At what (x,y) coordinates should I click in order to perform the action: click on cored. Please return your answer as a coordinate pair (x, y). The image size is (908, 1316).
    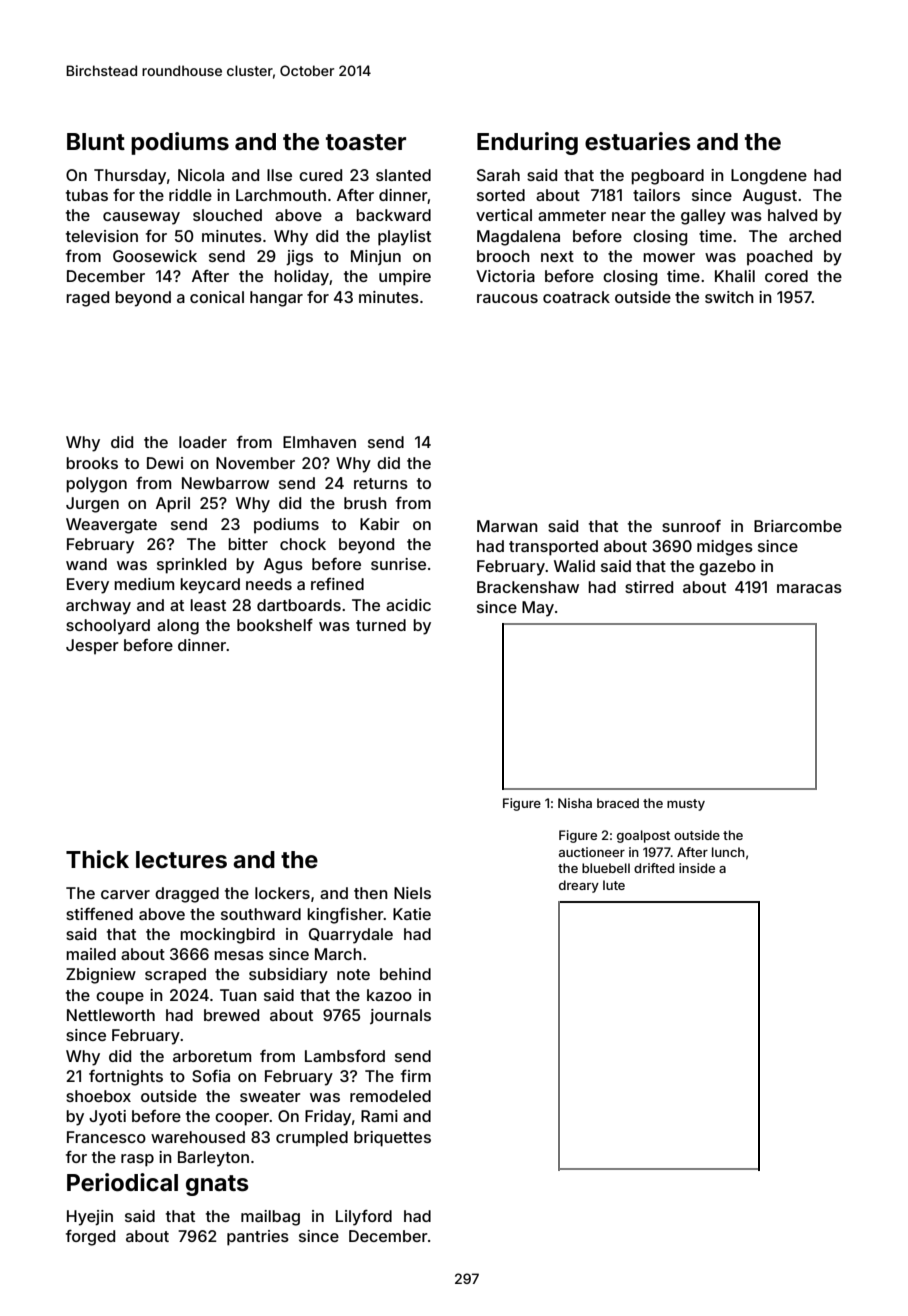
    Looking at the image, I should click on (786, 276).
